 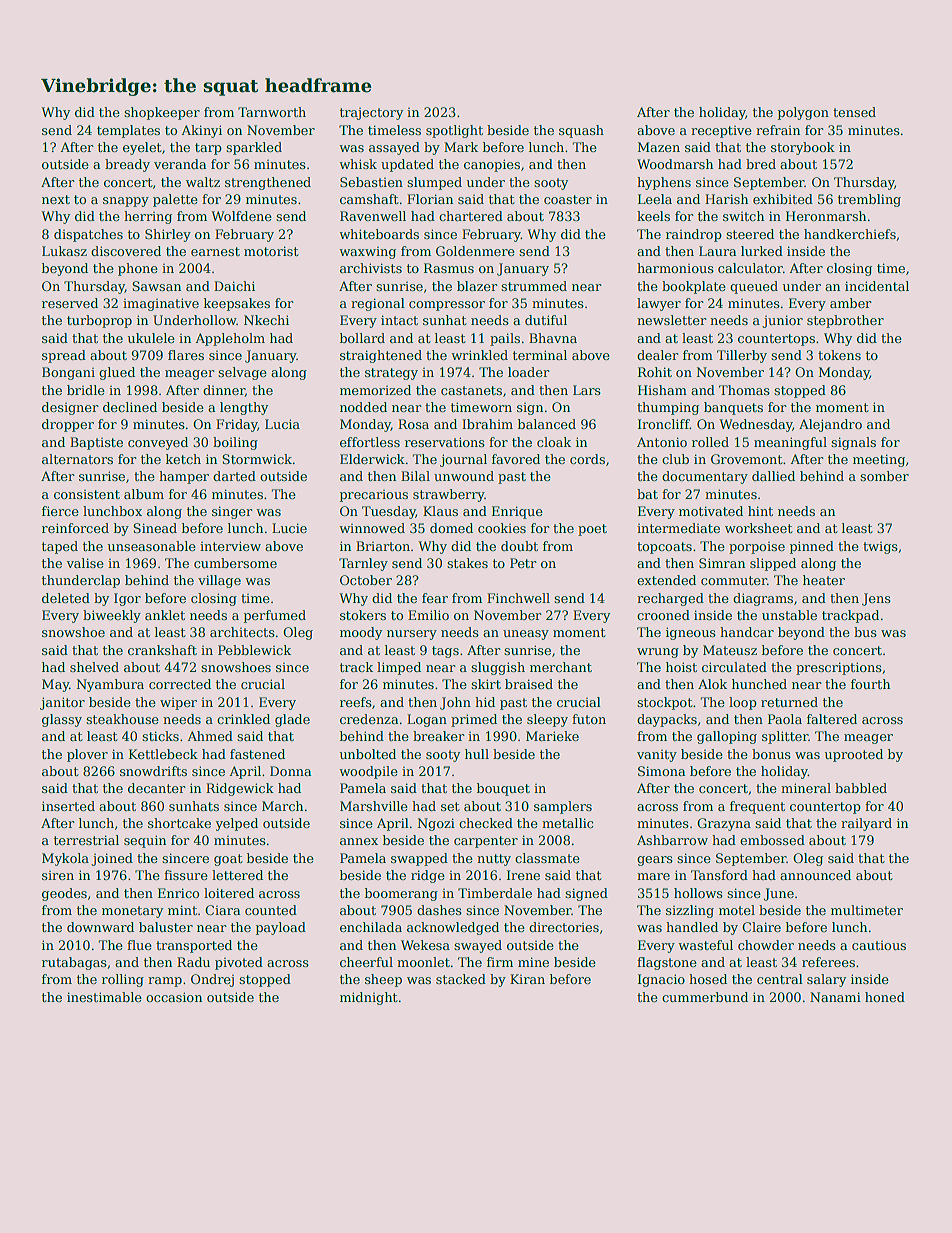 I want to click on transported, so click(x=194, y=946).
